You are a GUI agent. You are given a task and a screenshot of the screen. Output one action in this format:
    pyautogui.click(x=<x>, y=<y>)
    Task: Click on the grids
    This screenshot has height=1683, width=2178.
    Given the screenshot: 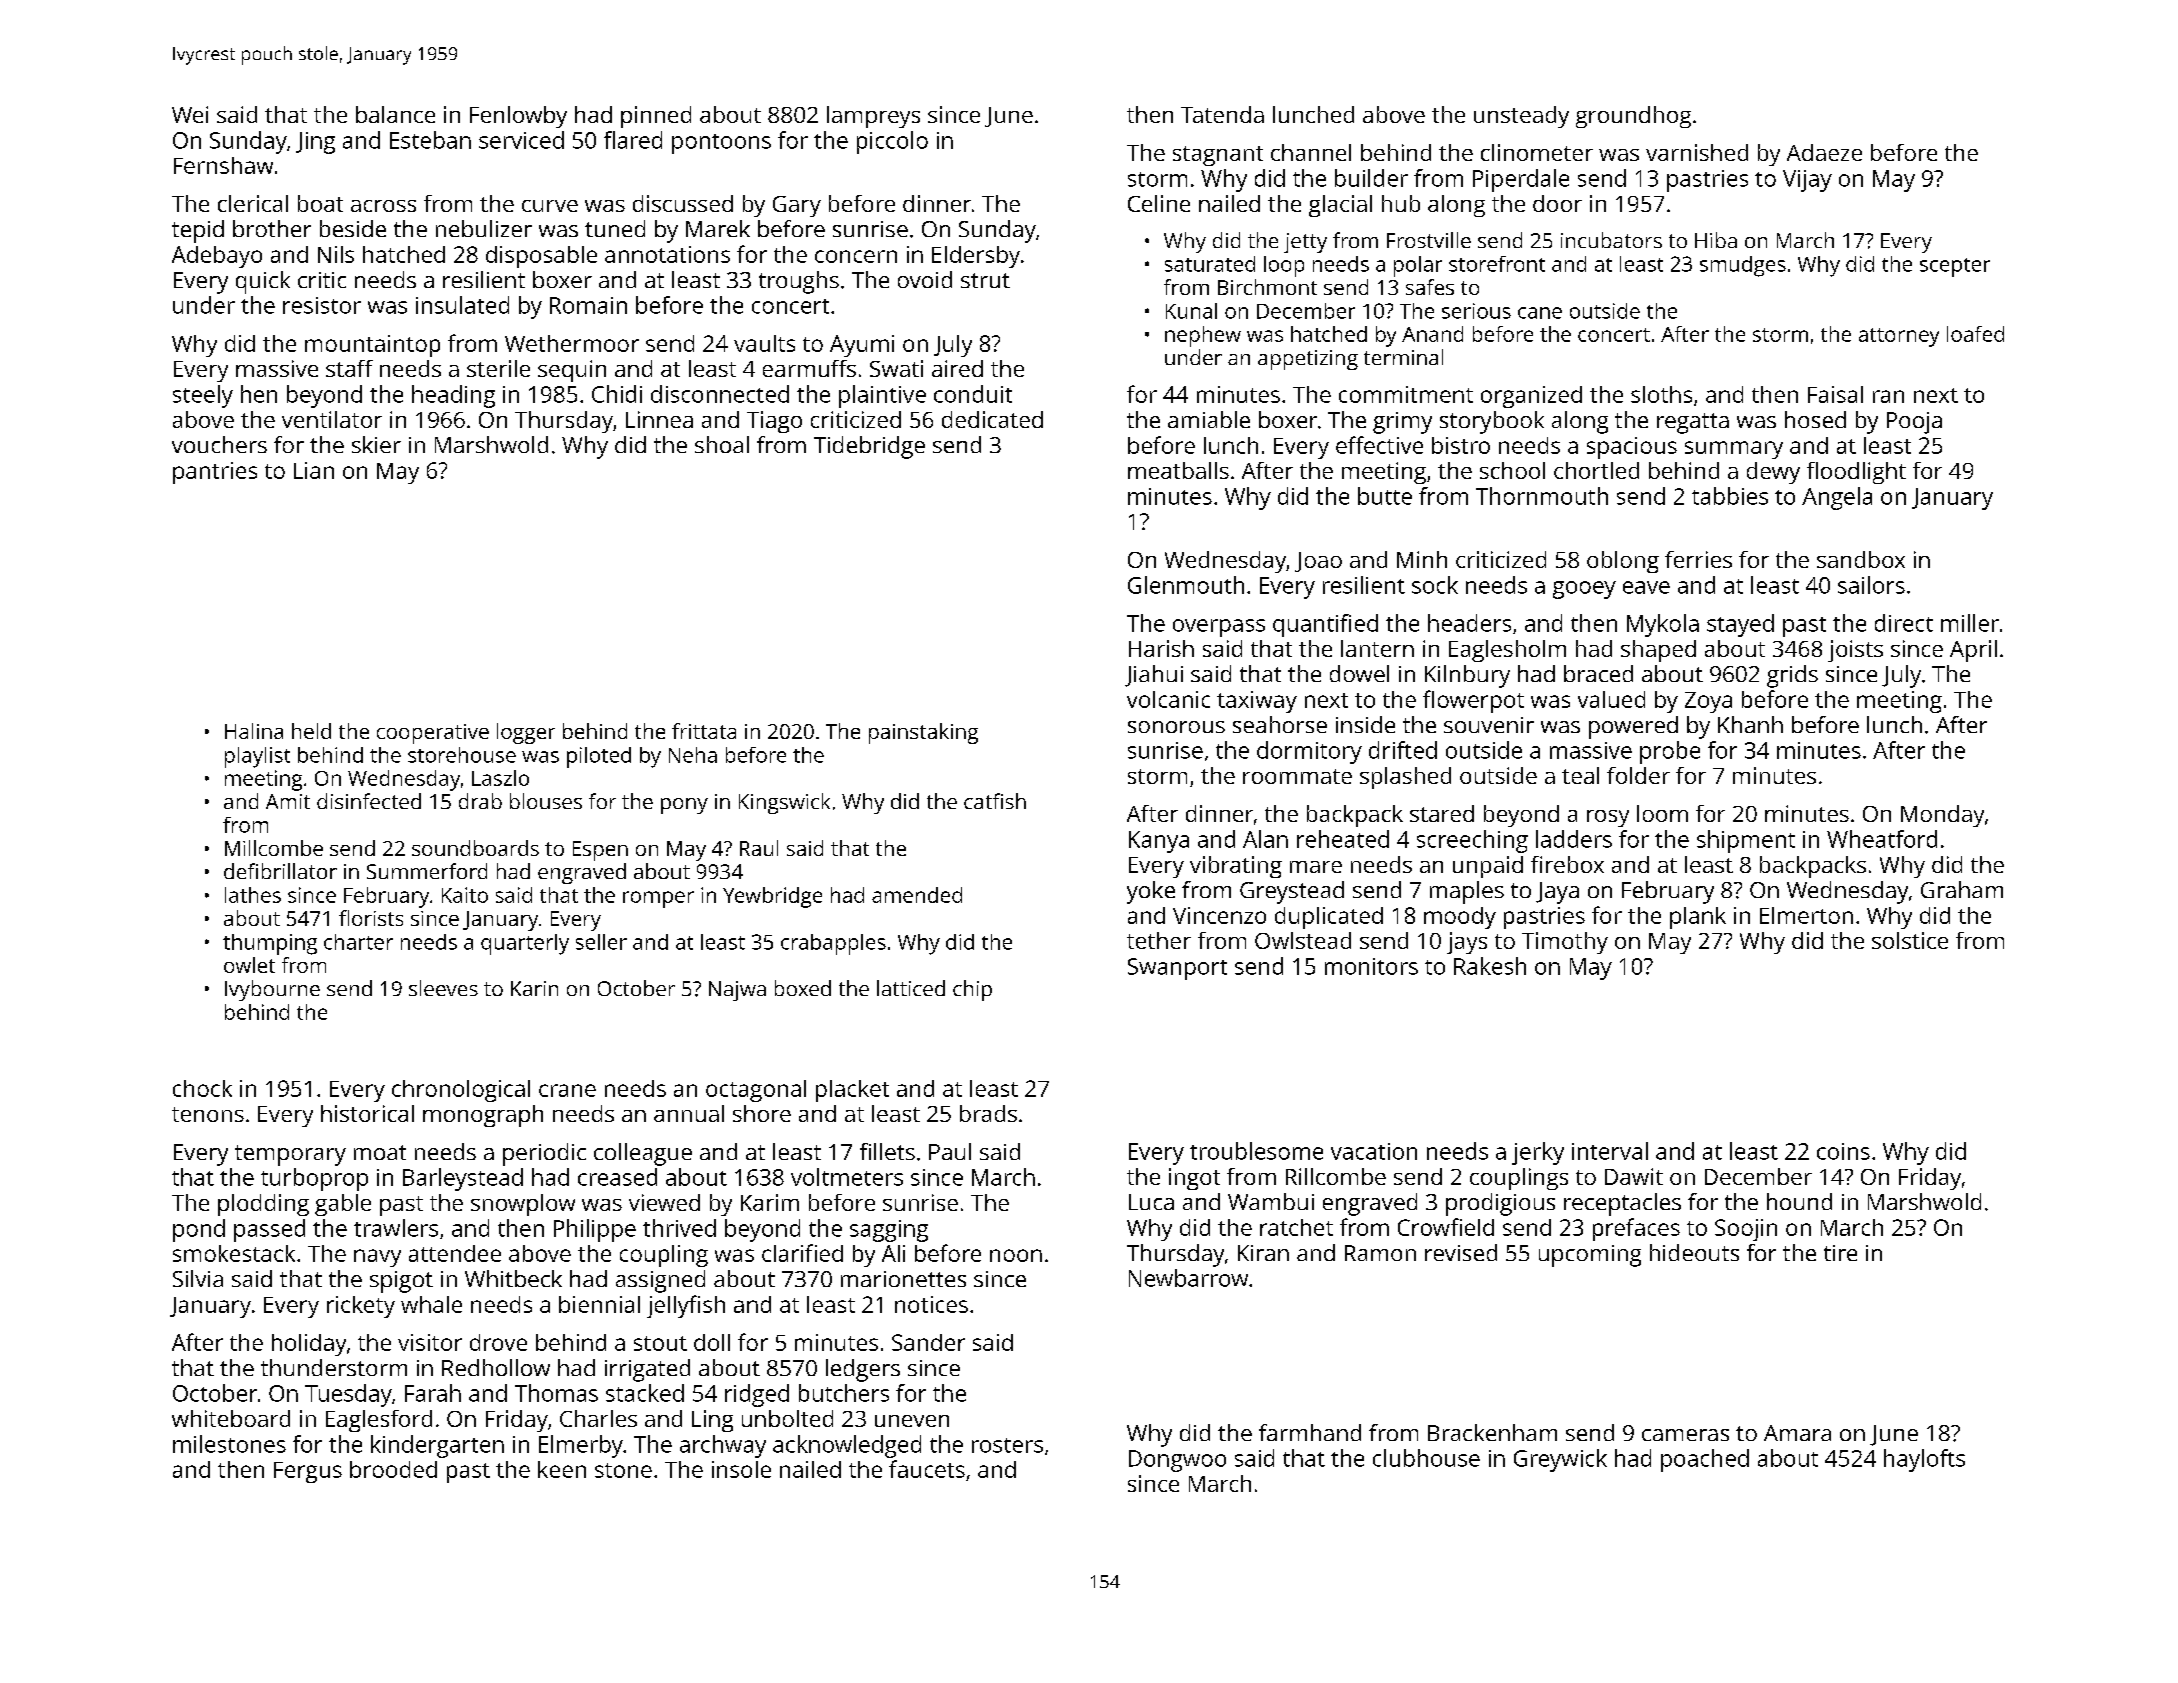 What is the action you would take?
    pyautogui.click(x=1792, y=676)
